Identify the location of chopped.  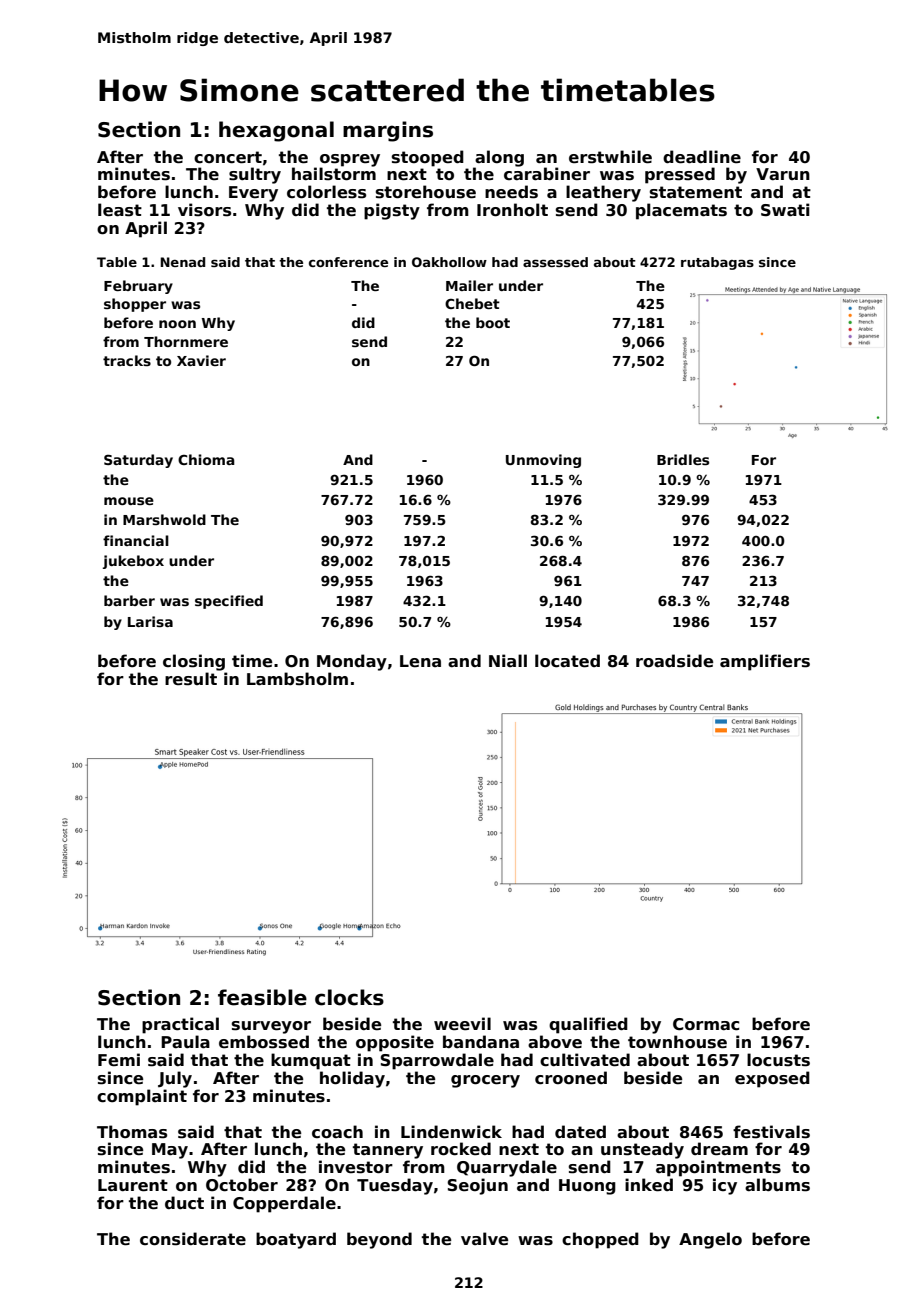
(600, 1240).
